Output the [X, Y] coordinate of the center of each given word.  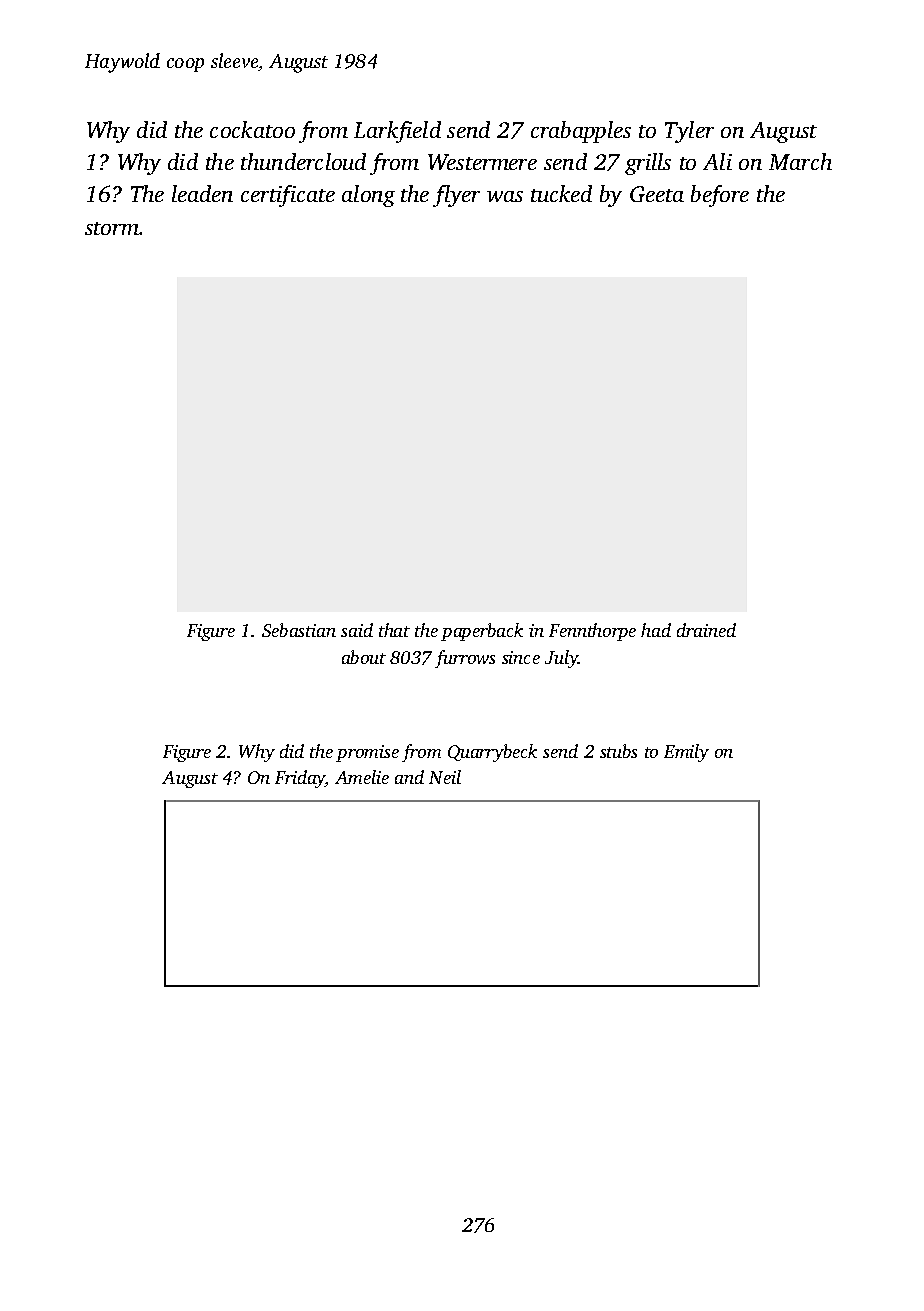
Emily [686, 753]
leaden [202, 193]
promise [367, 753]
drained [706, 630]
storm [112, 228]
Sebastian [299, 630]
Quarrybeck [492, 753]
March [800, 161]
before [720, 196]
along [368, 196]
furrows [465, 659]
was [505, 196]
